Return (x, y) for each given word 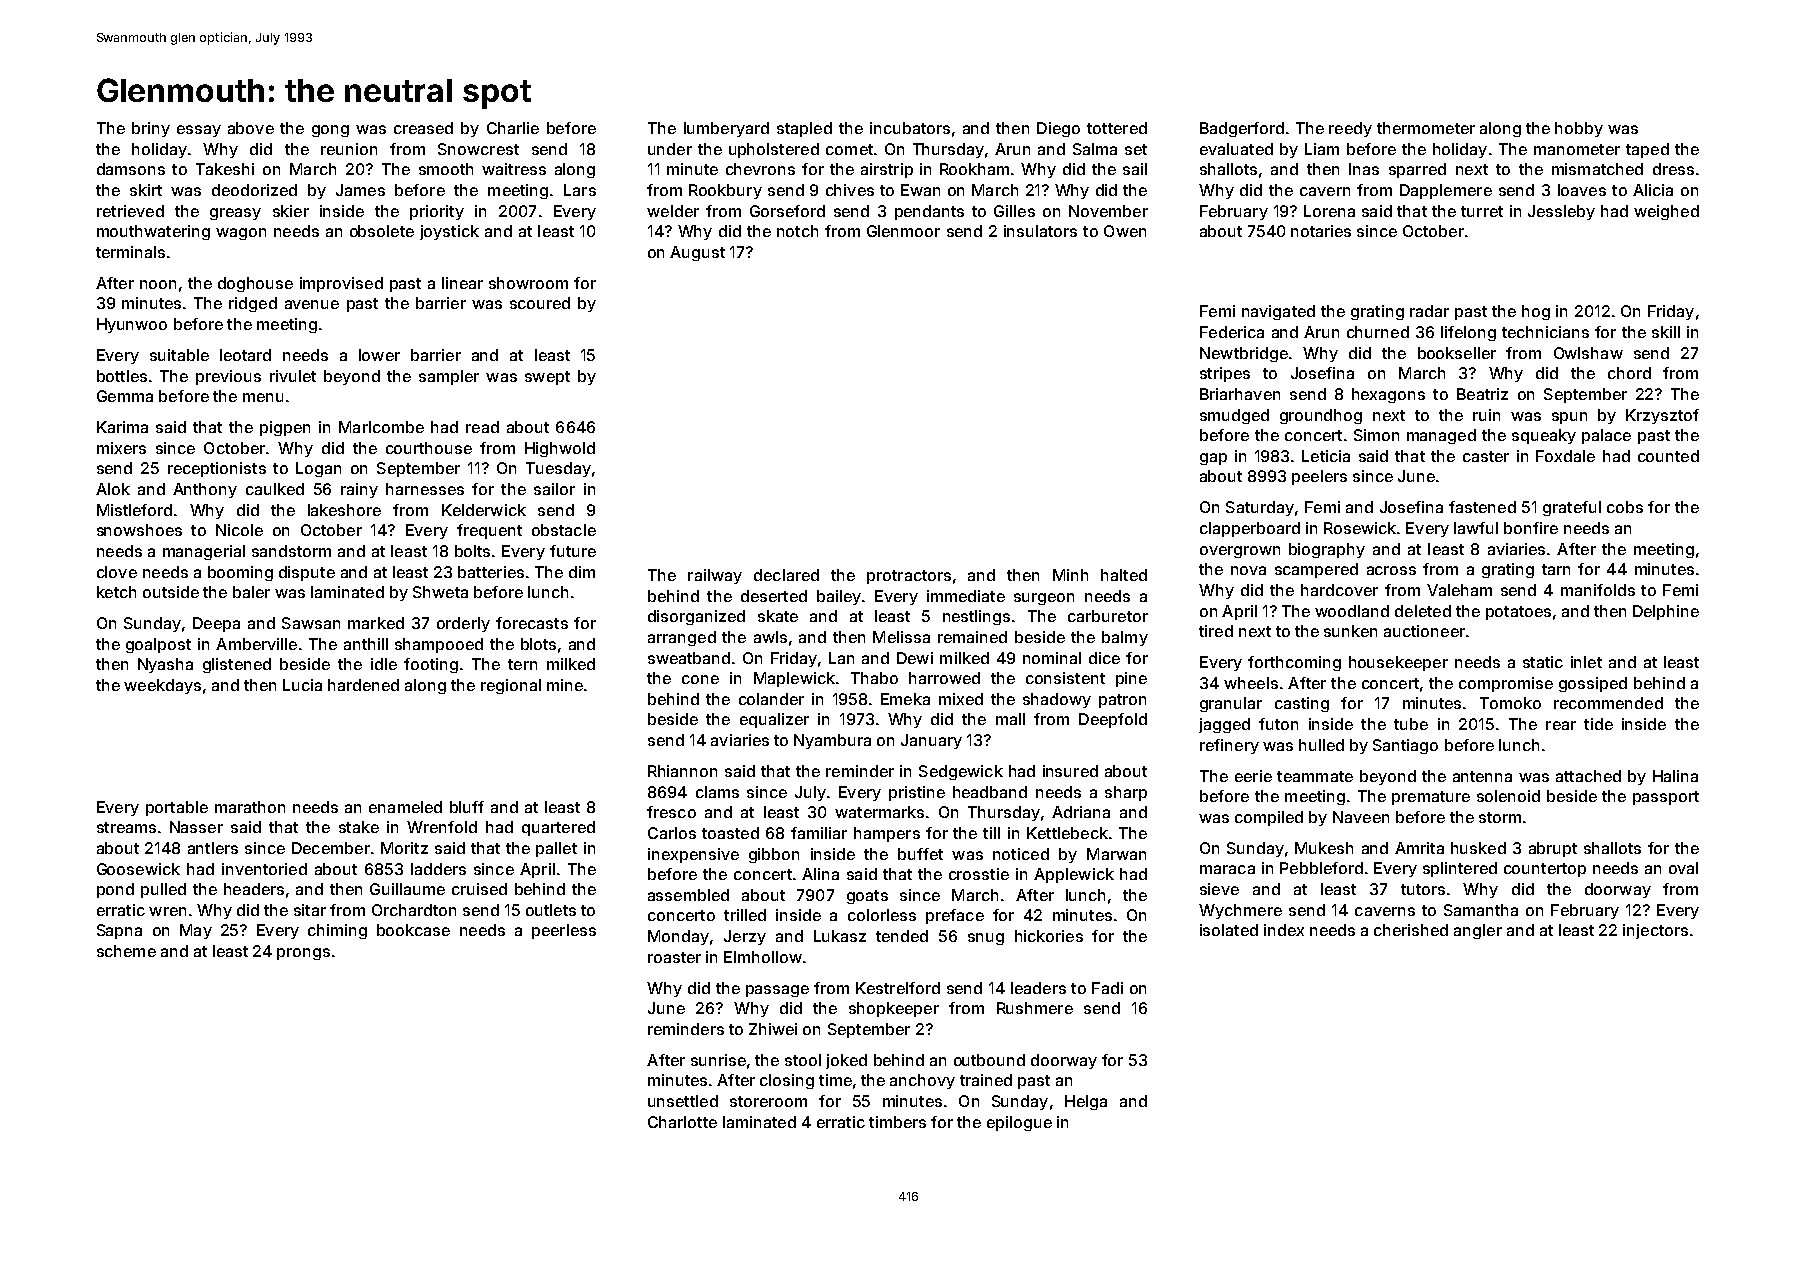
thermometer (1426, 128)
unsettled (683, 1101)
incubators (910, 128)
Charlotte (682, 1122)
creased (423, 128)
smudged (1234, 416)
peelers (1319, 477)
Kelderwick (484, 510)
